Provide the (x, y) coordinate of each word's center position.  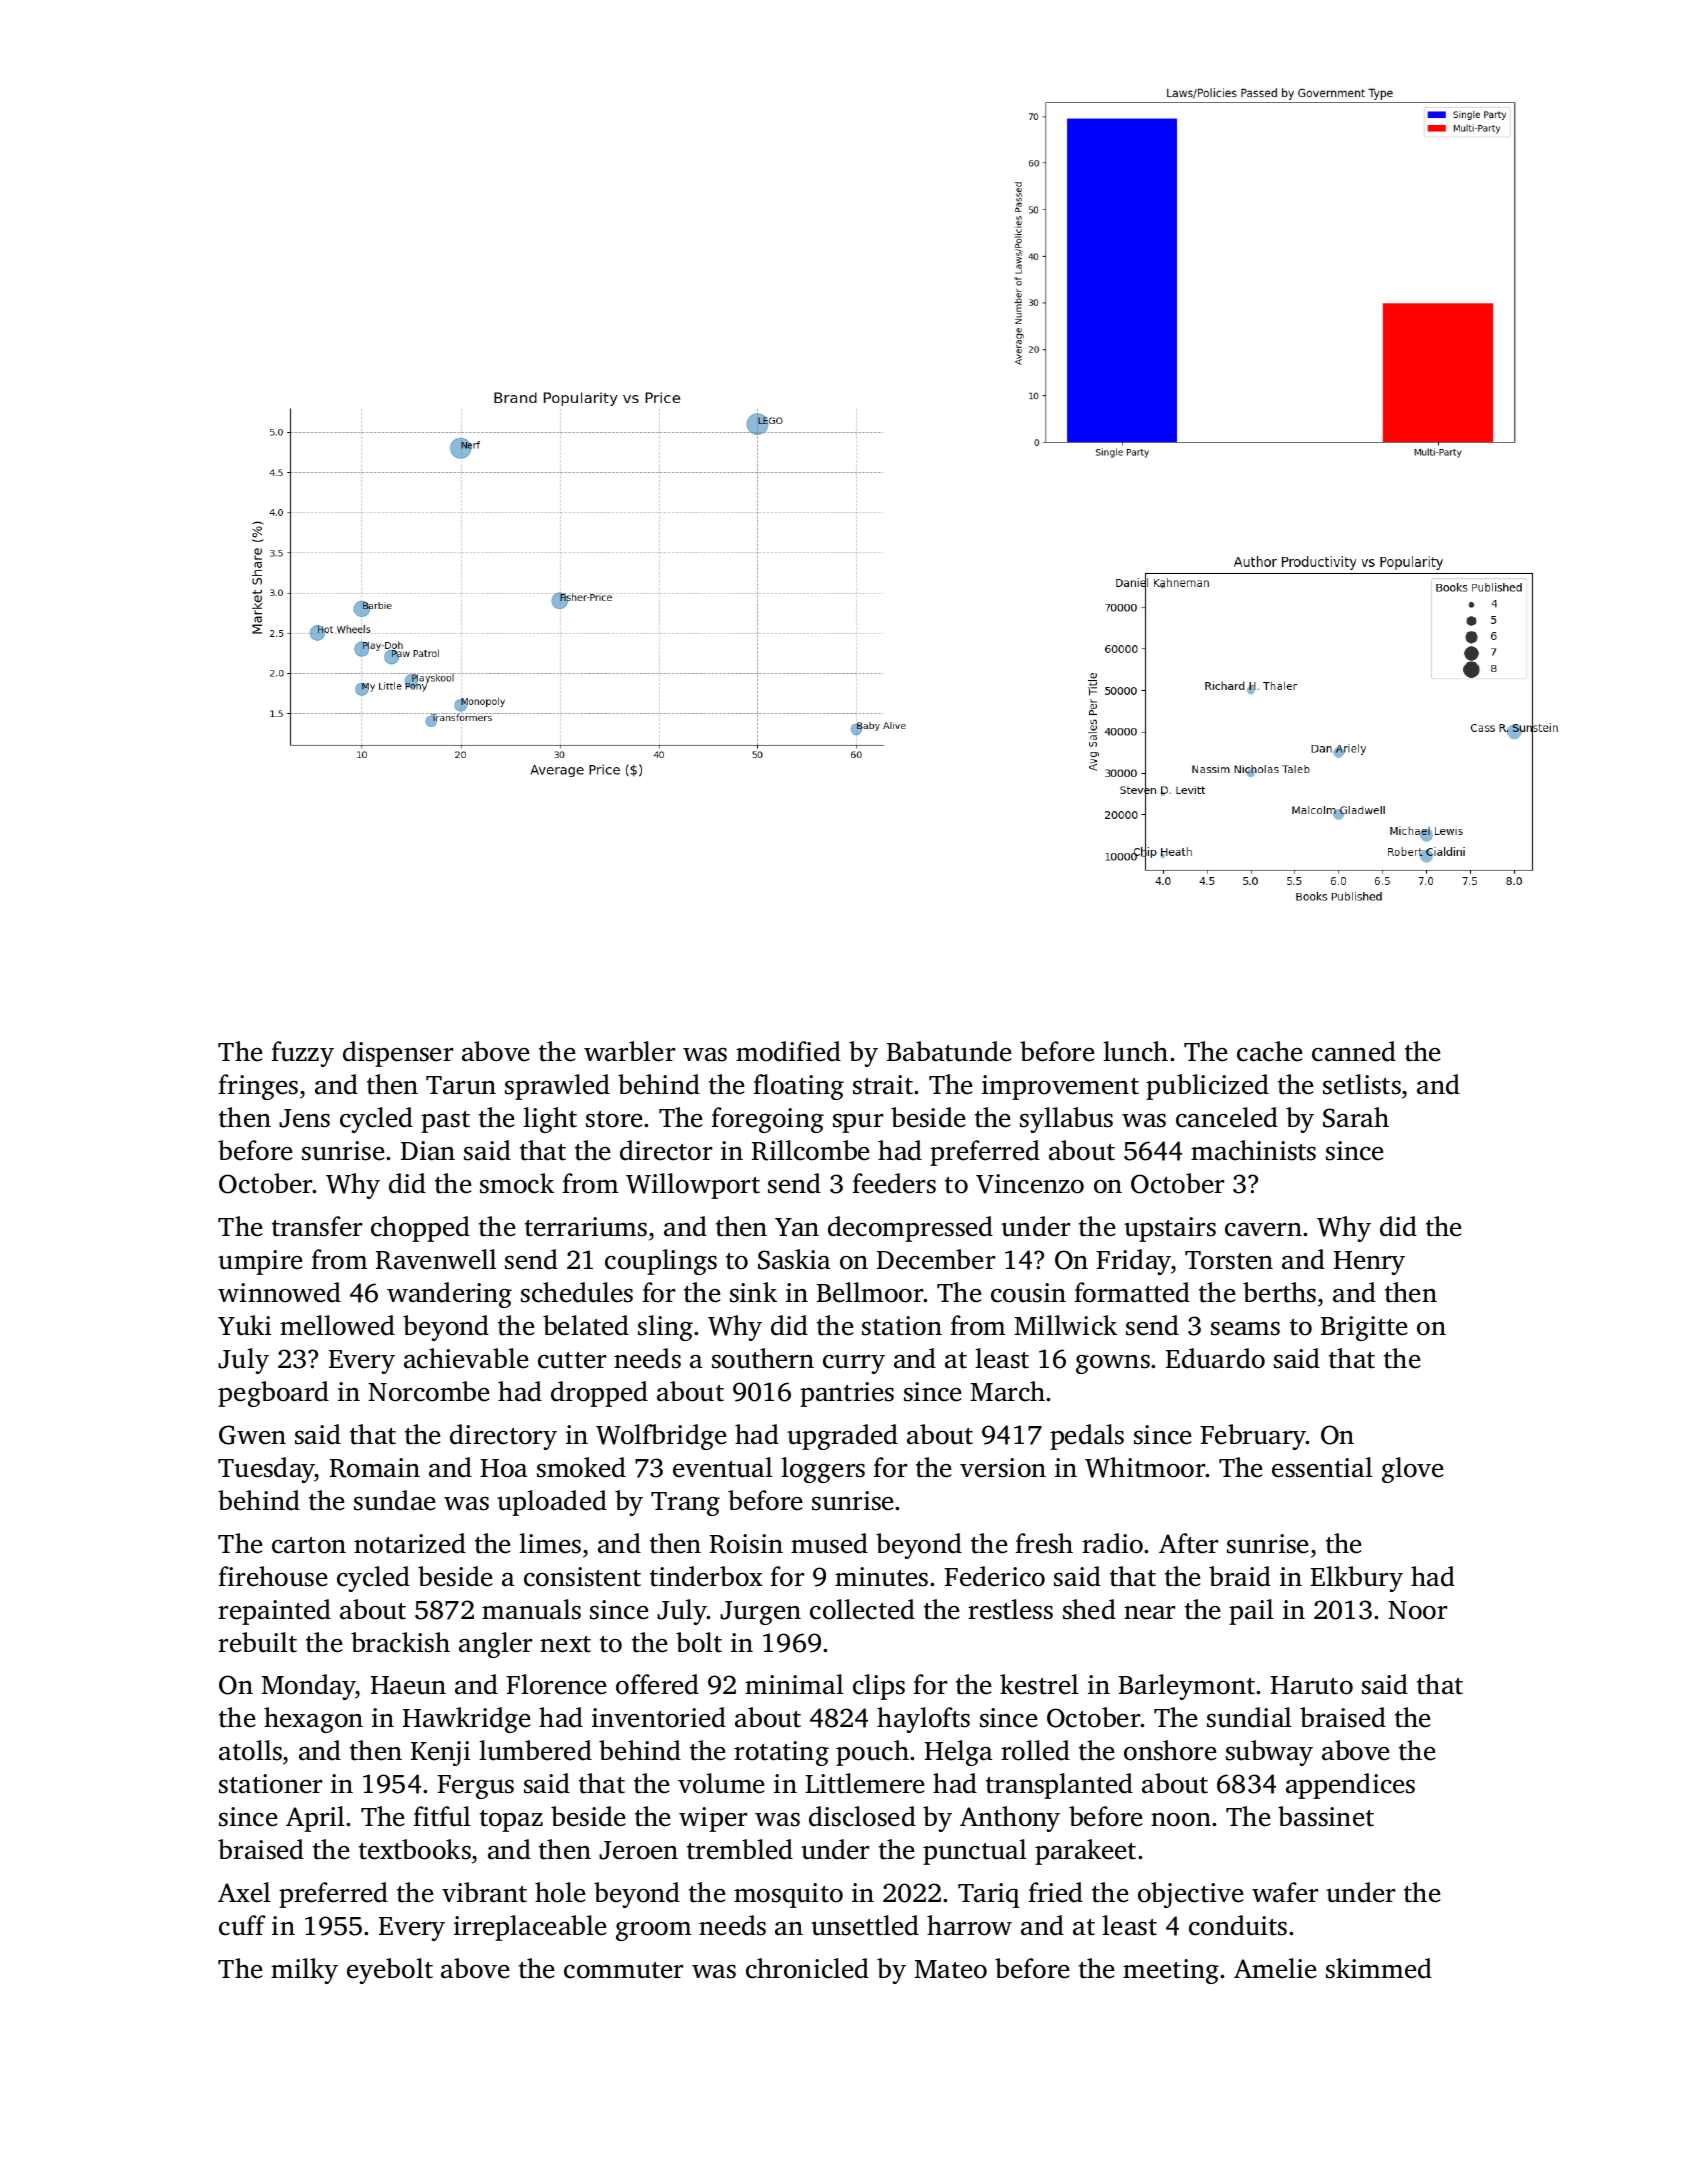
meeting (1171, 1971)
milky (304, 1971)
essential (1322, 1467)
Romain (375, 1468)
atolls (250, 1750)
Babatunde (949, 1051)
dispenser (398, 1054)
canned (1354, 1051)
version (1003, 1468)
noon (1181, 1820)
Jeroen (638, 1850)
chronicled (807, 1968)
